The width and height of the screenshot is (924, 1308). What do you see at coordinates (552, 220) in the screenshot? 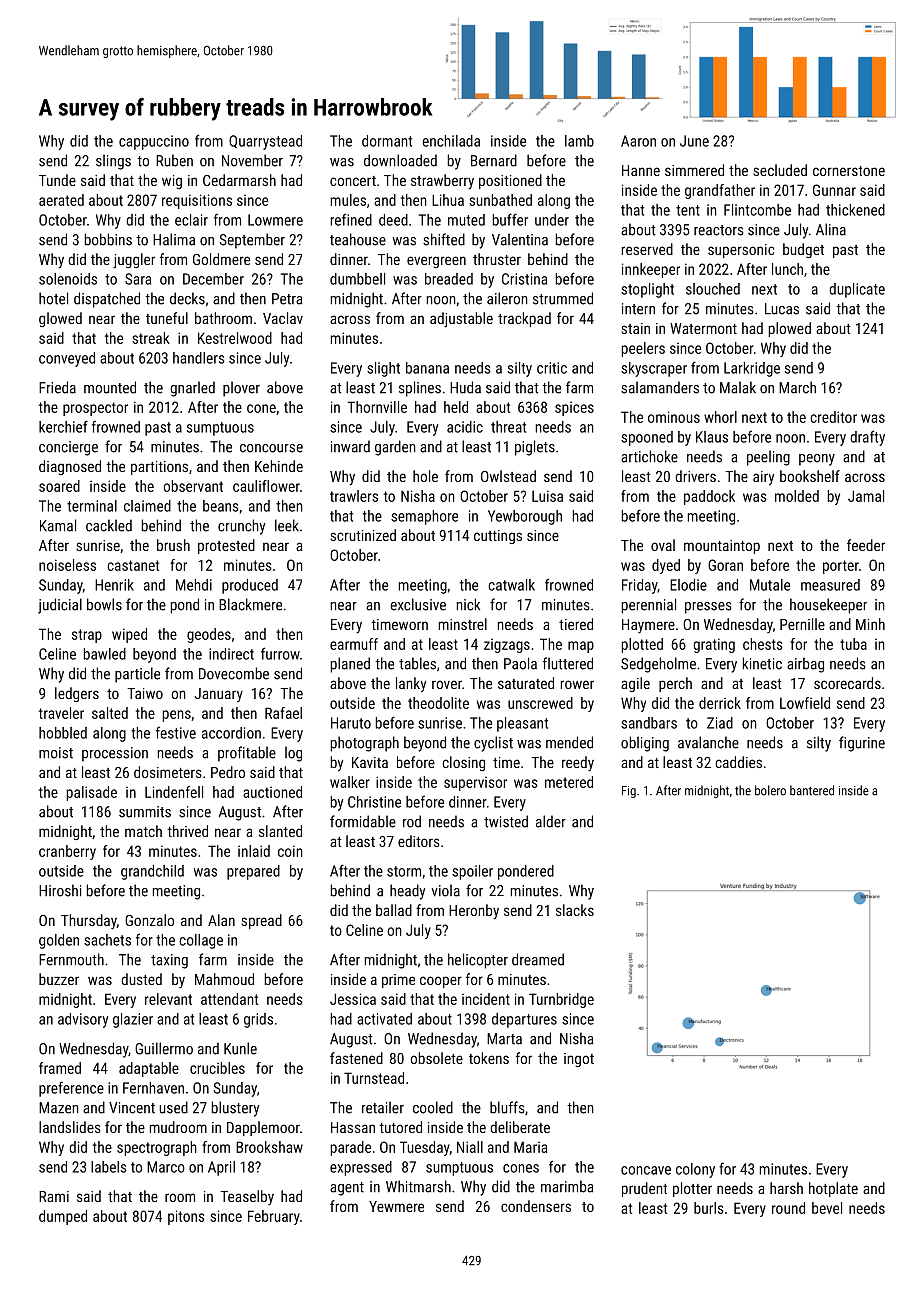
I see `under` at bounding box center [552, 220].
